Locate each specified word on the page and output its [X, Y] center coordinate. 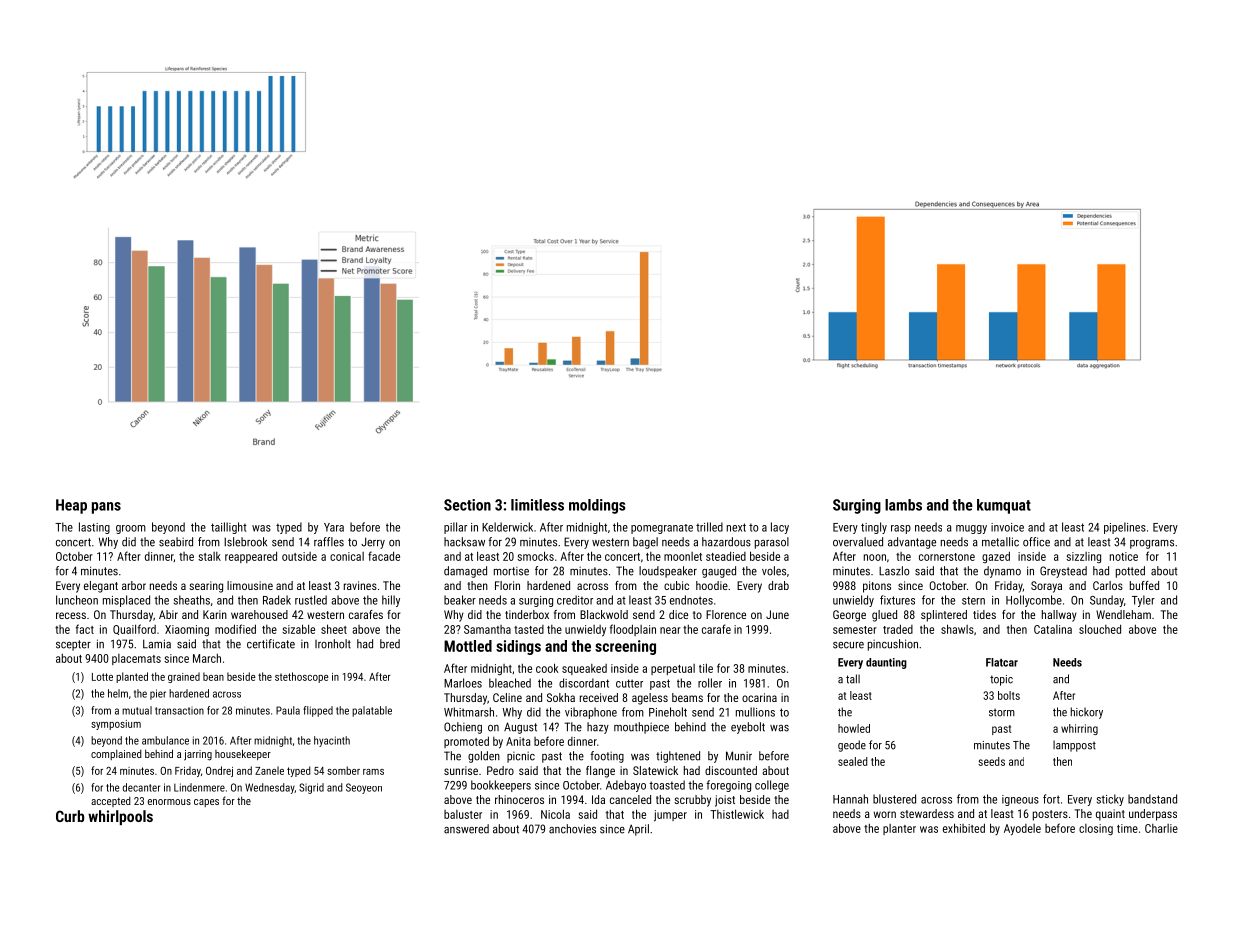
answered [466, 829]
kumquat [1004, 506]
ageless [650, 699]
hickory [1087, 713]
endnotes [691, 600]
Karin [215, 614]
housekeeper [243, 754]
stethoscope [302, 677]
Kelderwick [507, 527]
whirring [1079, 729]
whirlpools [120, 817]
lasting [94, 528]
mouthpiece [641, 728]
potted [1130, 572]
